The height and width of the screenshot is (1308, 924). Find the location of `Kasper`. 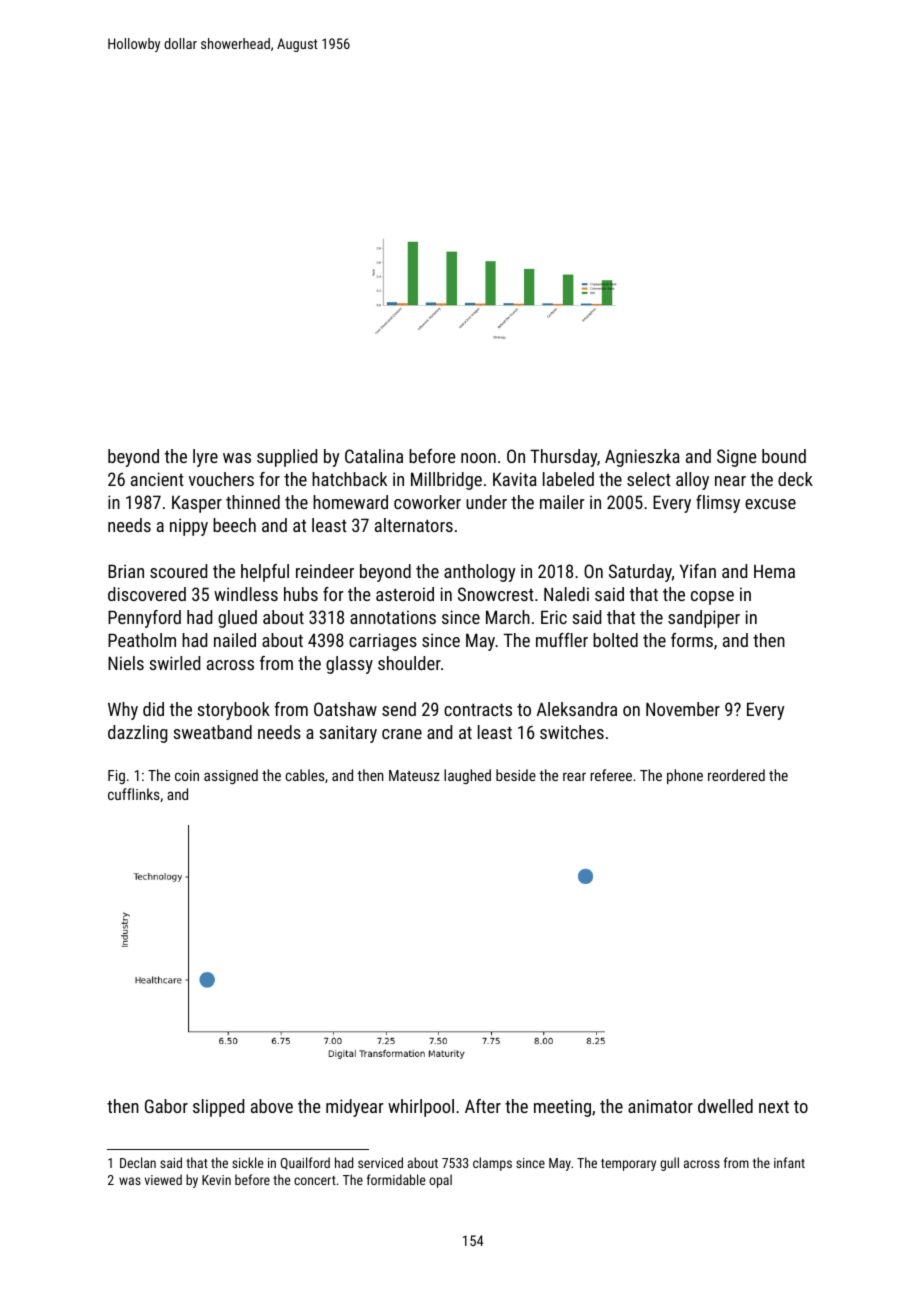

Kasper is located at coordinates (197, 504).
